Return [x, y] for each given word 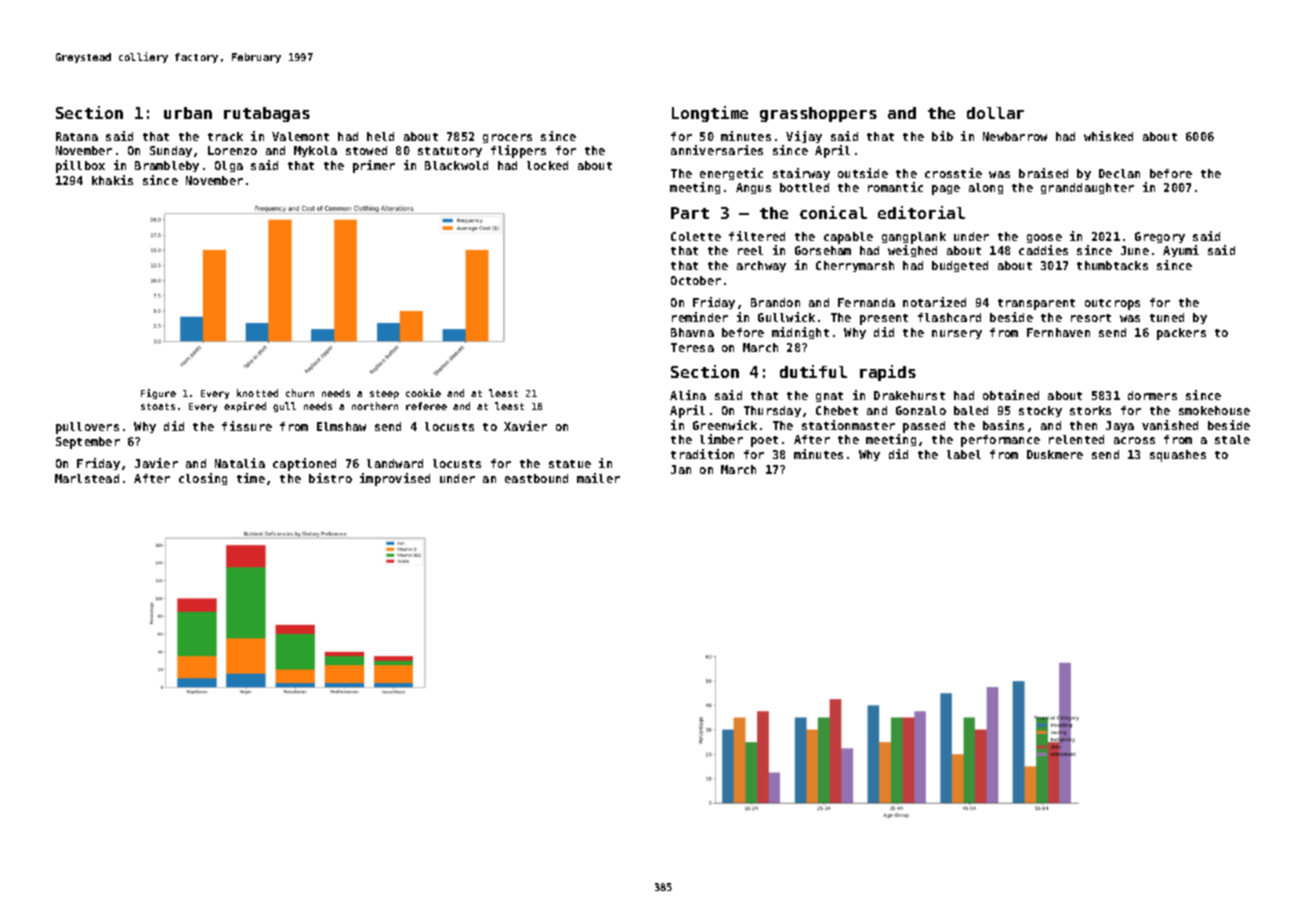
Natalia [240, 463]
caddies [1043, 250]
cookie [423, 393]
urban [188, 113]
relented [1076, 439]
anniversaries [717, 150]
